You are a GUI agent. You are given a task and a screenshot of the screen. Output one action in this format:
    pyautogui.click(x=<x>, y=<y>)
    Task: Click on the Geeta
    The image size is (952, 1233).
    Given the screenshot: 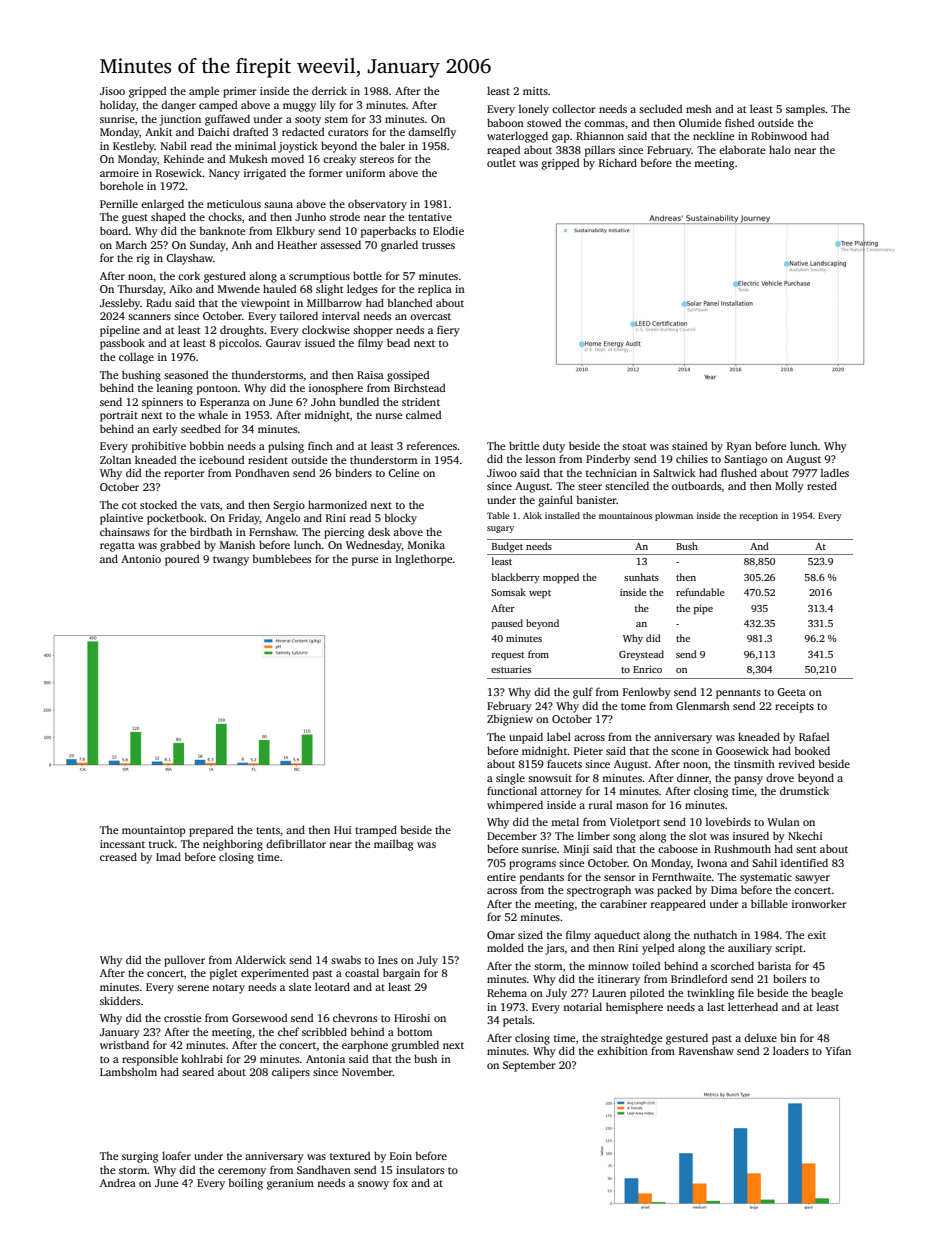 What is the action you would take?
    pyautogui.click(x=791, y=692)
